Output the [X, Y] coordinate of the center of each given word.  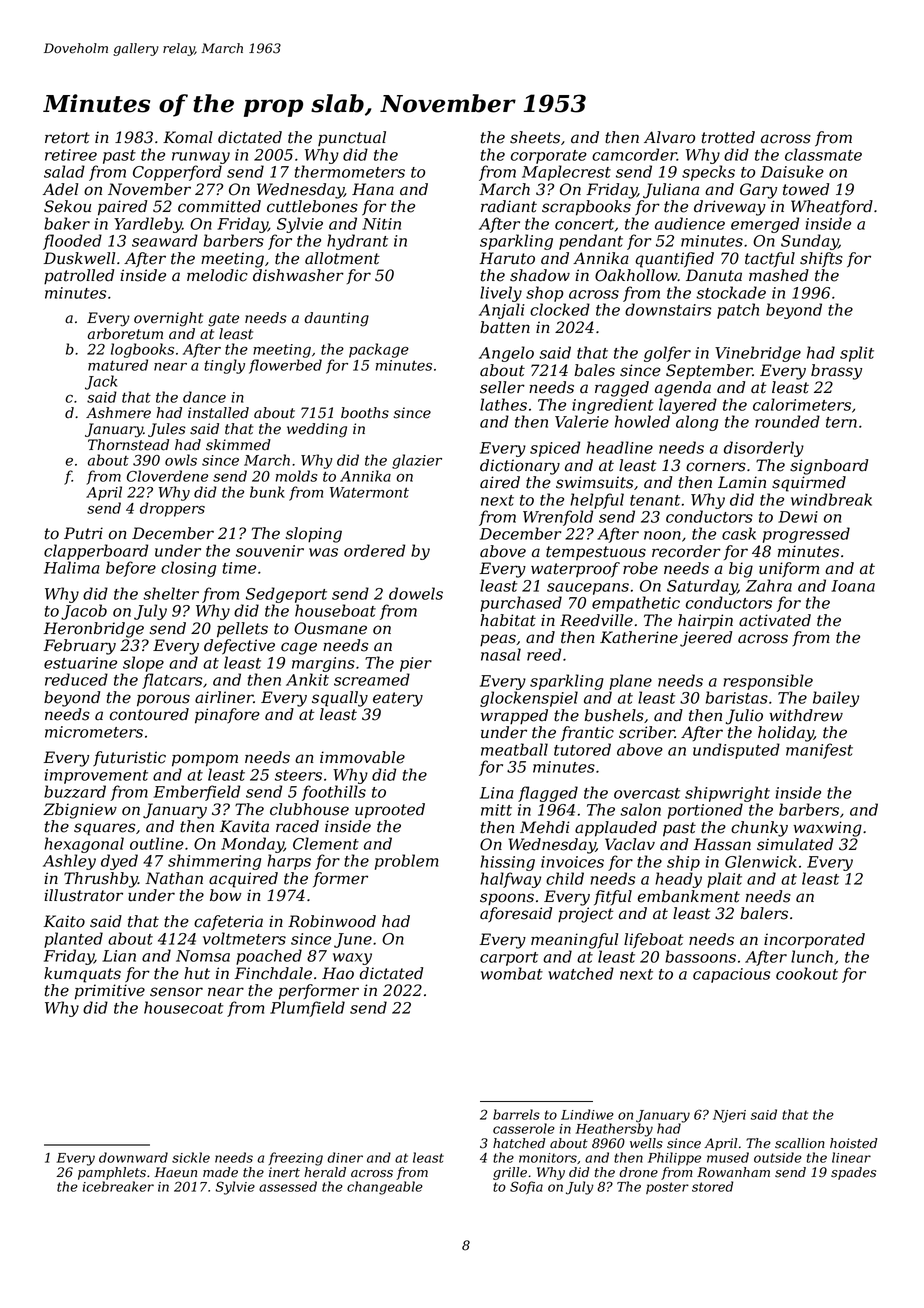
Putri [83, 533]
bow [225, 895]
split [857, 354]
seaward [165, 240]
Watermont [369, 492]
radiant [509, 206]
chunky [759, 829]
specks [708, 173]
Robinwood [332, 921]
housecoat [183, 1007]
